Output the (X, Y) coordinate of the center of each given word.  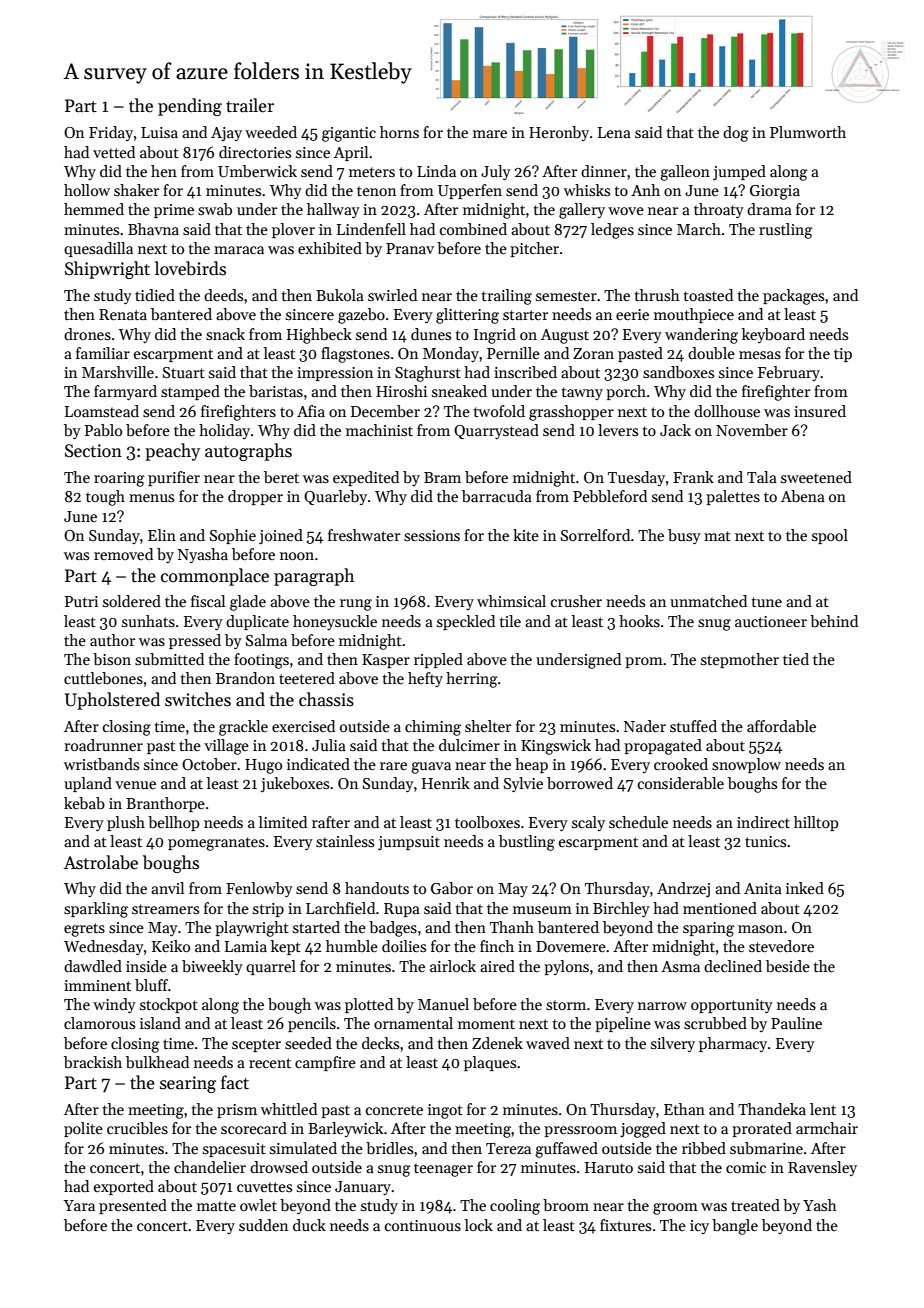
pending (190, 107)
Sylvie (523, 784)
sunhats (148, 621)
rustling (786, 231)
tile (510, 621)
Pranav (410, 248)
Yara (79, 1205)
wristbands (101, 764)
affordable (781, 726)
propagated (663, 747)
